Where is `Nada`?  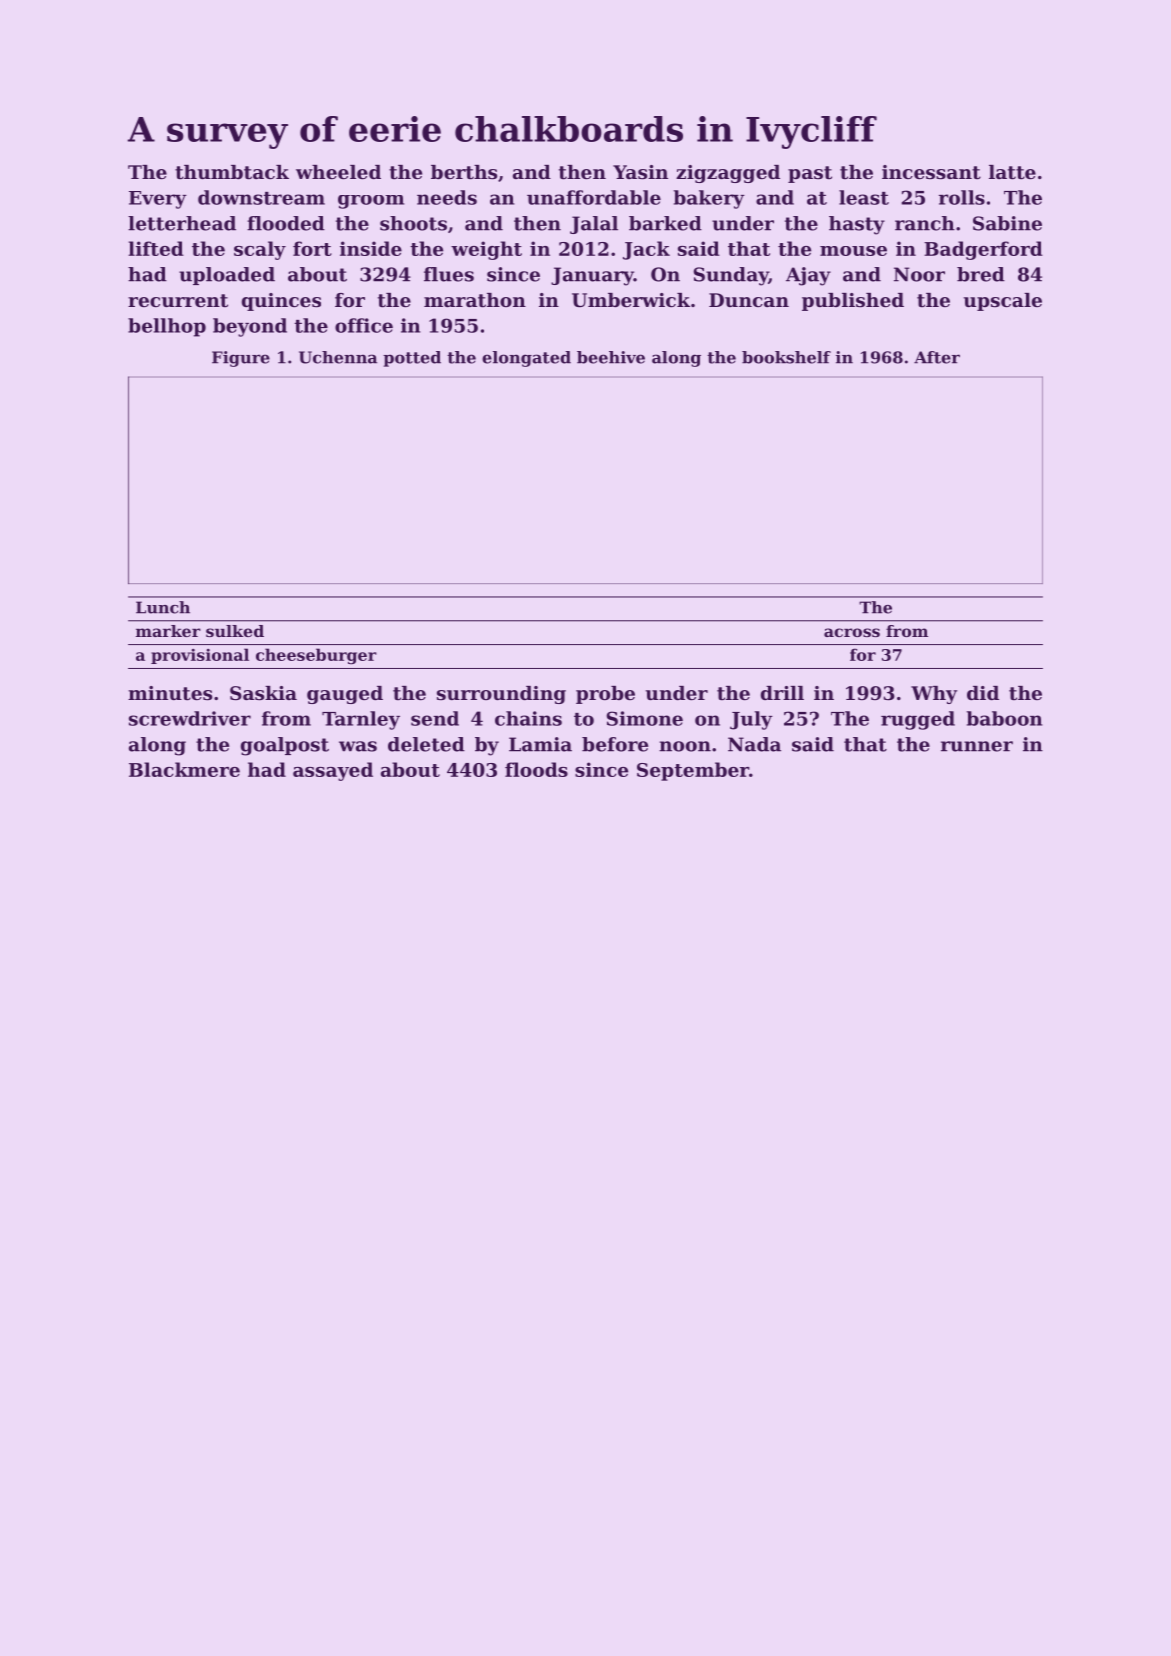
Nada is located at coordinates (754, 744).
